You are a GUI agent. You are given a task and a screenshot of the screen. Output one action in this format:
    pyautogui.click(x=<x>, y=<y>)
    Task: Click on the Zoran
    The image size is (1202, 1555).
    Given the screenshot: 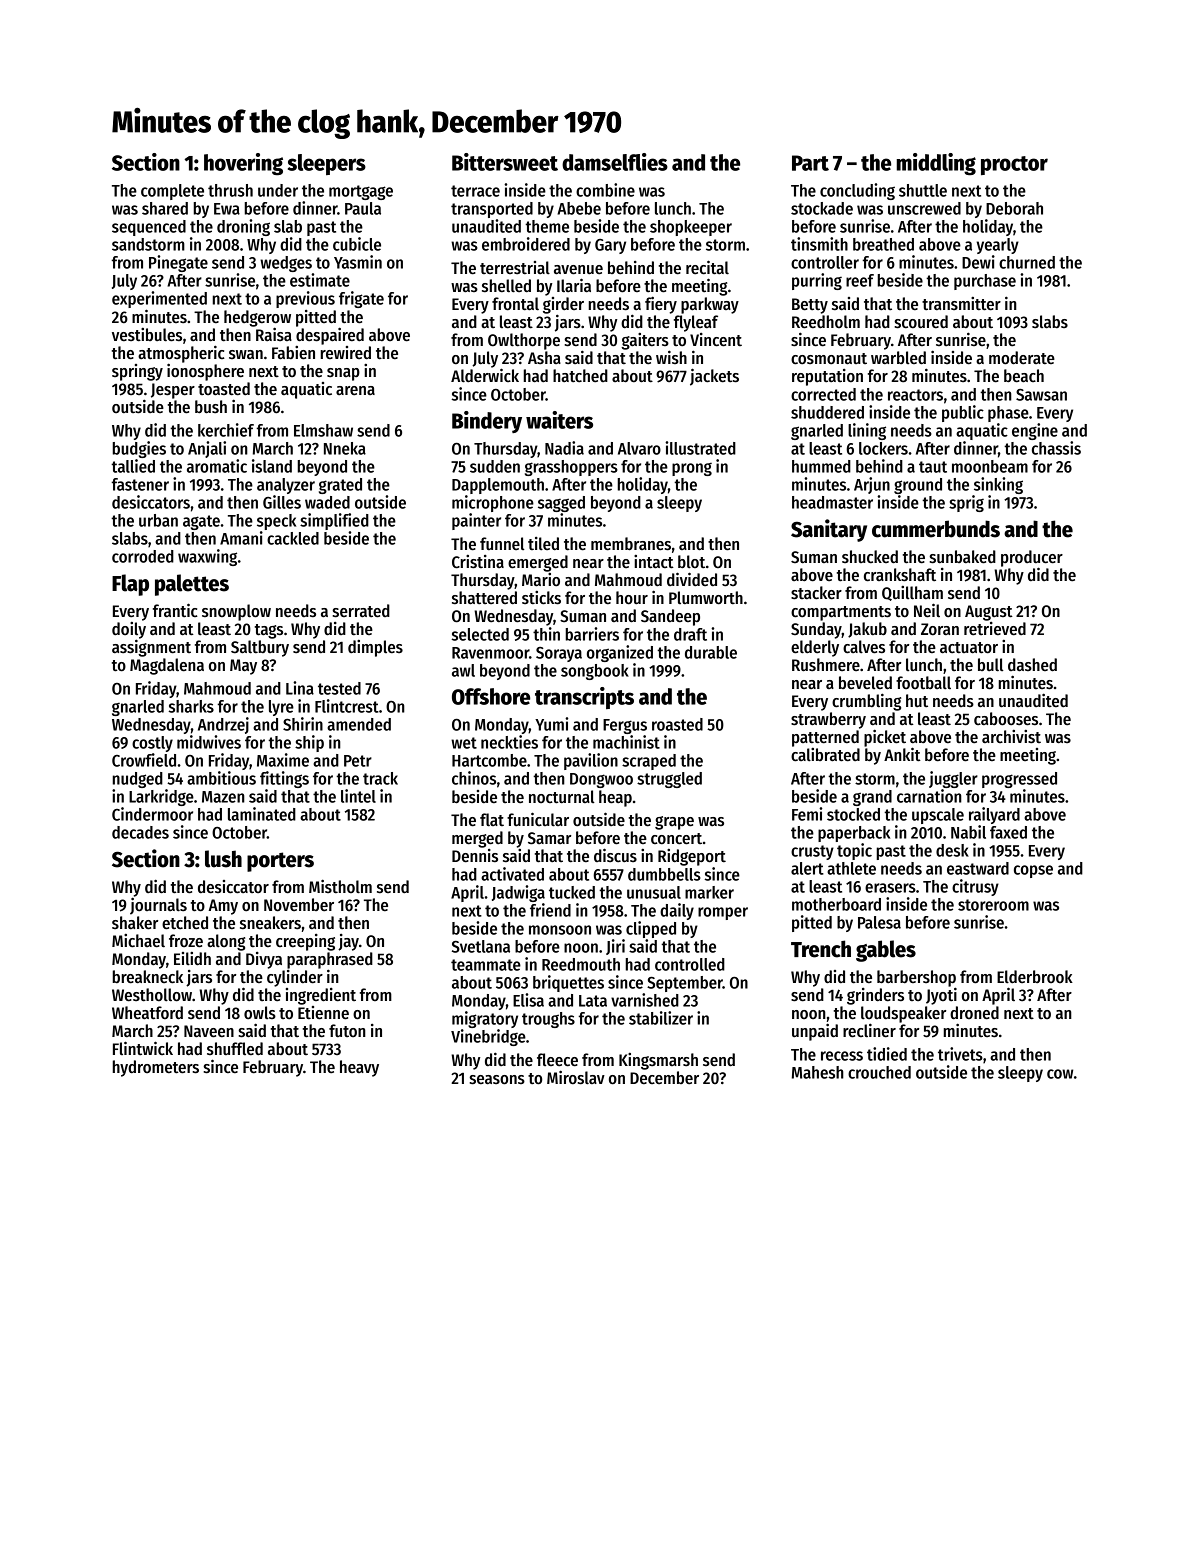 What is the action you would take?
    pyautogui.click(x=940, y=629)
